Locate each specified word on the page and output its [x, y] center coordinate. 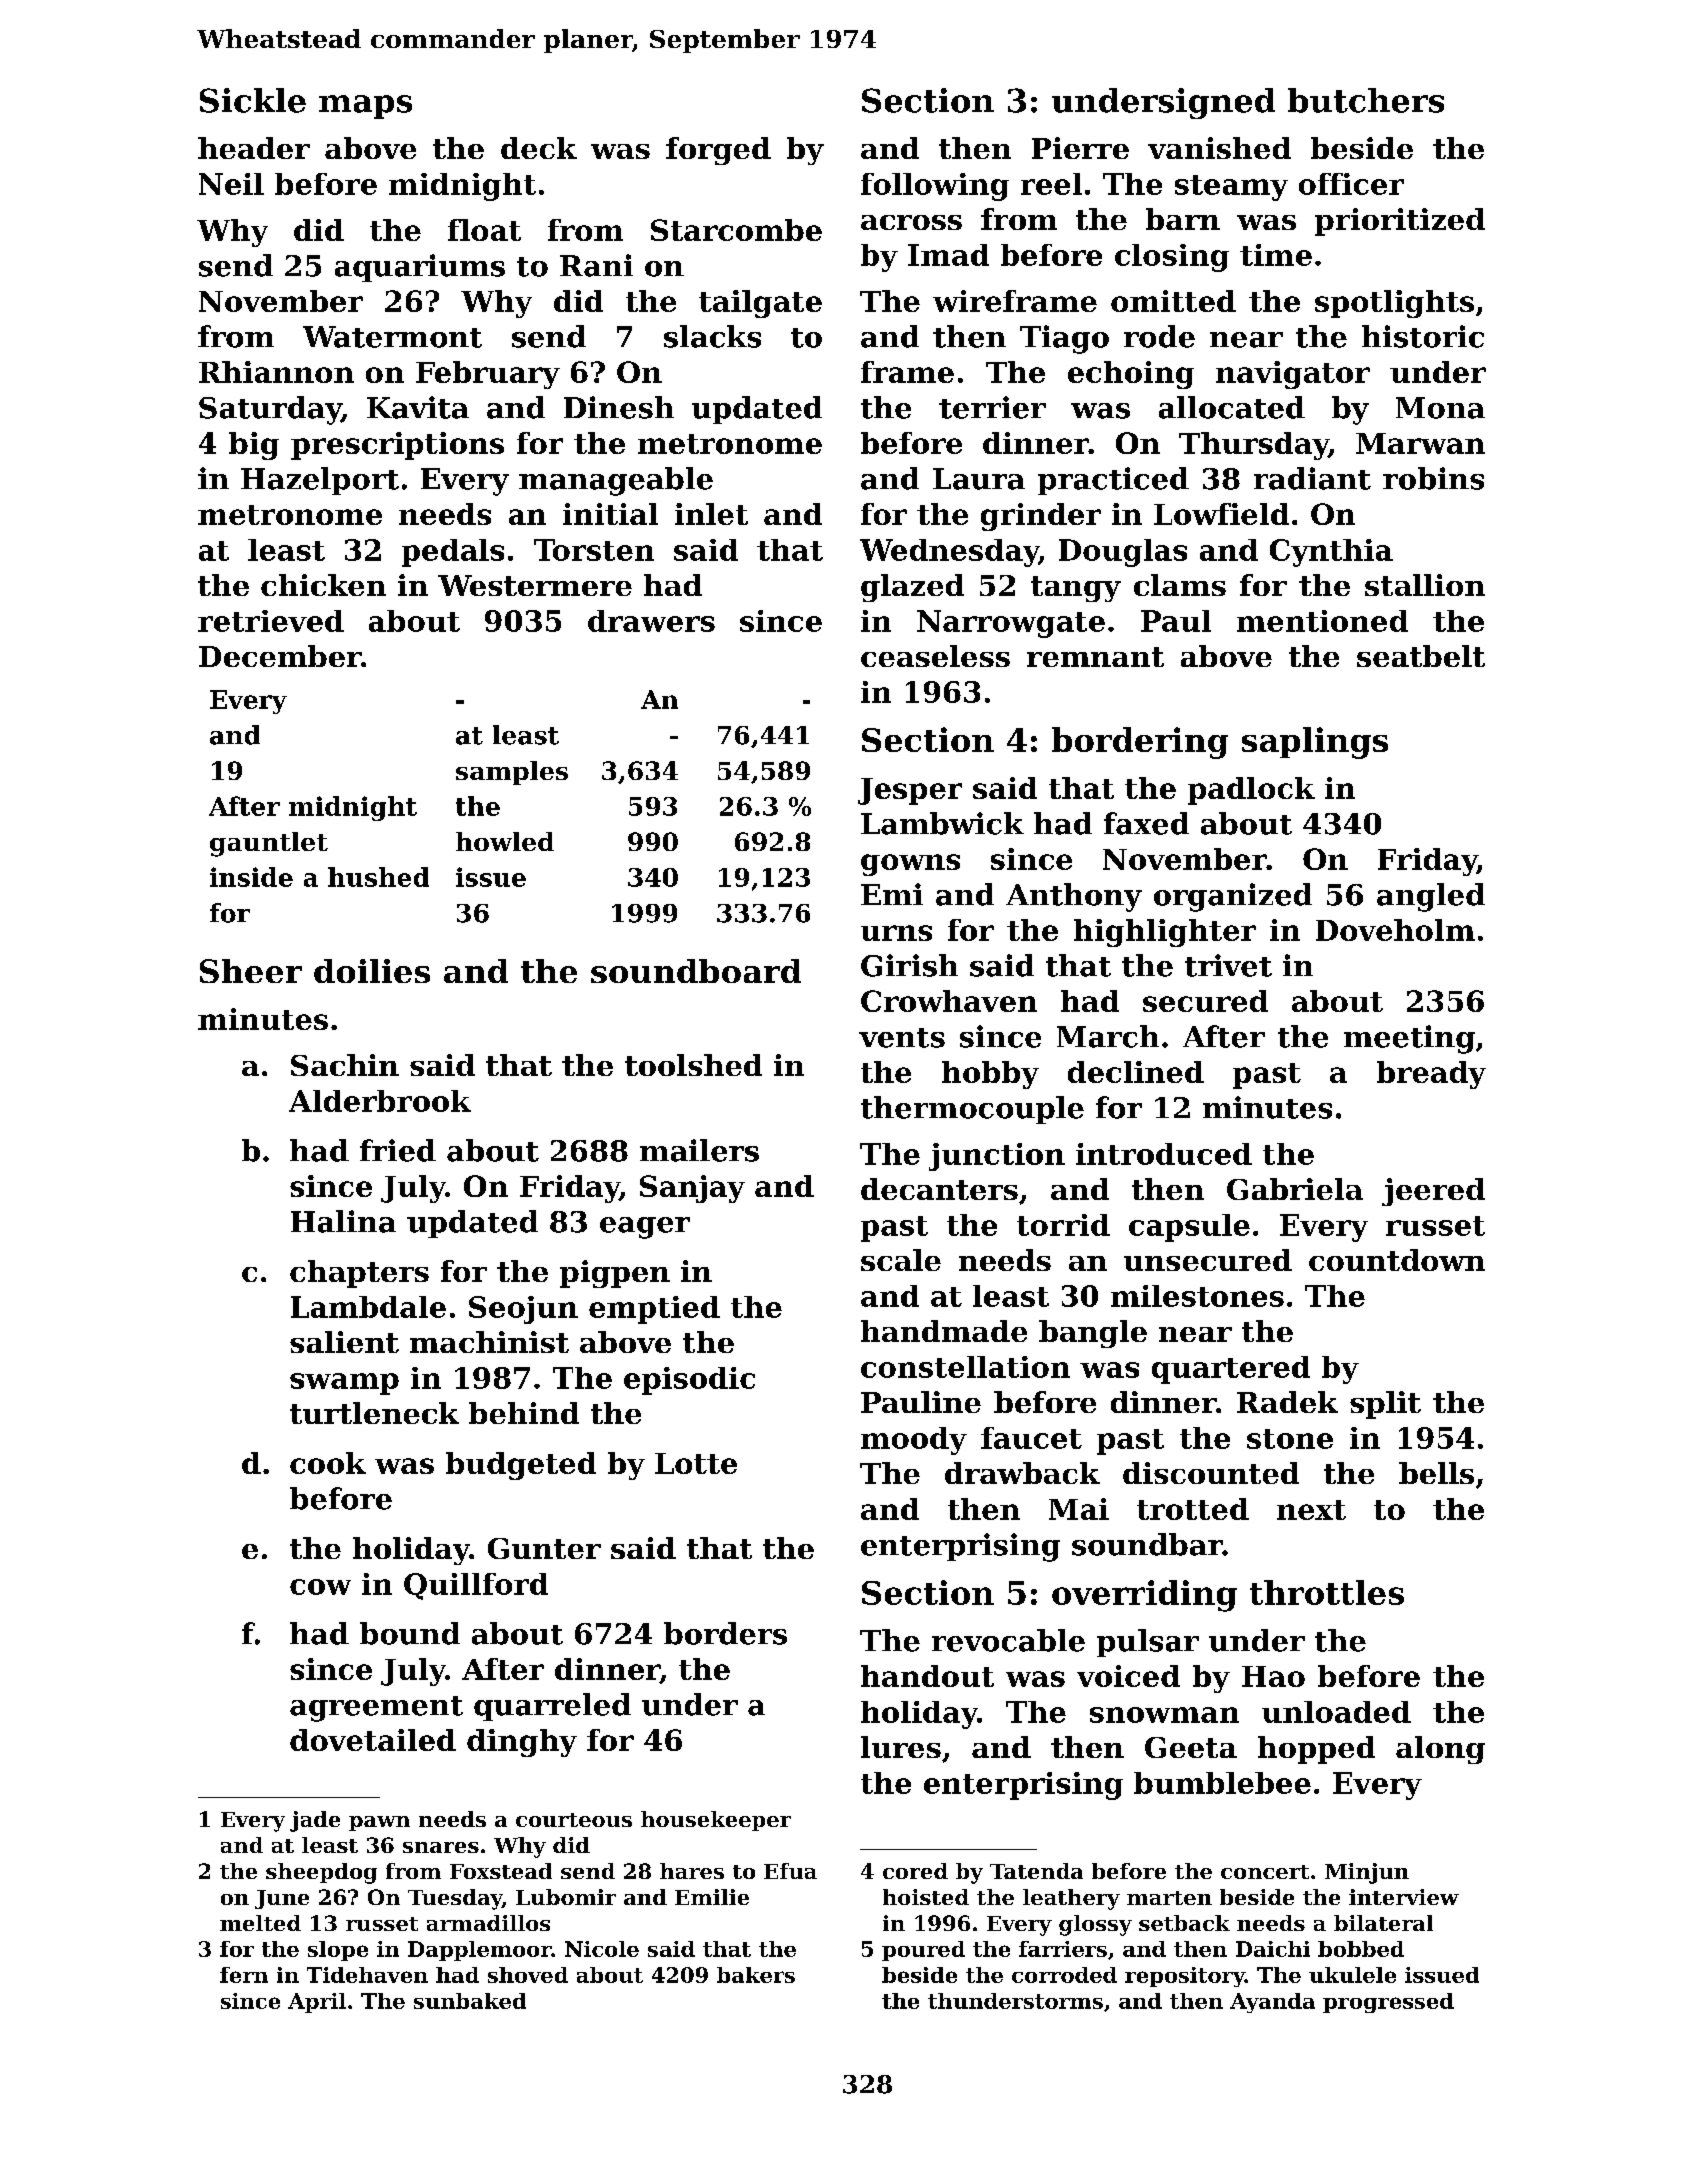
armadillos [488, 1923]
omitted [1173, 301]
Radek [1287, 1402]
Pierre [1080, 148]
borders [725, 1633]
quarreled [552, 1707]
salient [344, 1342]
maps [365, 107]
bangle [1093, 1334]
